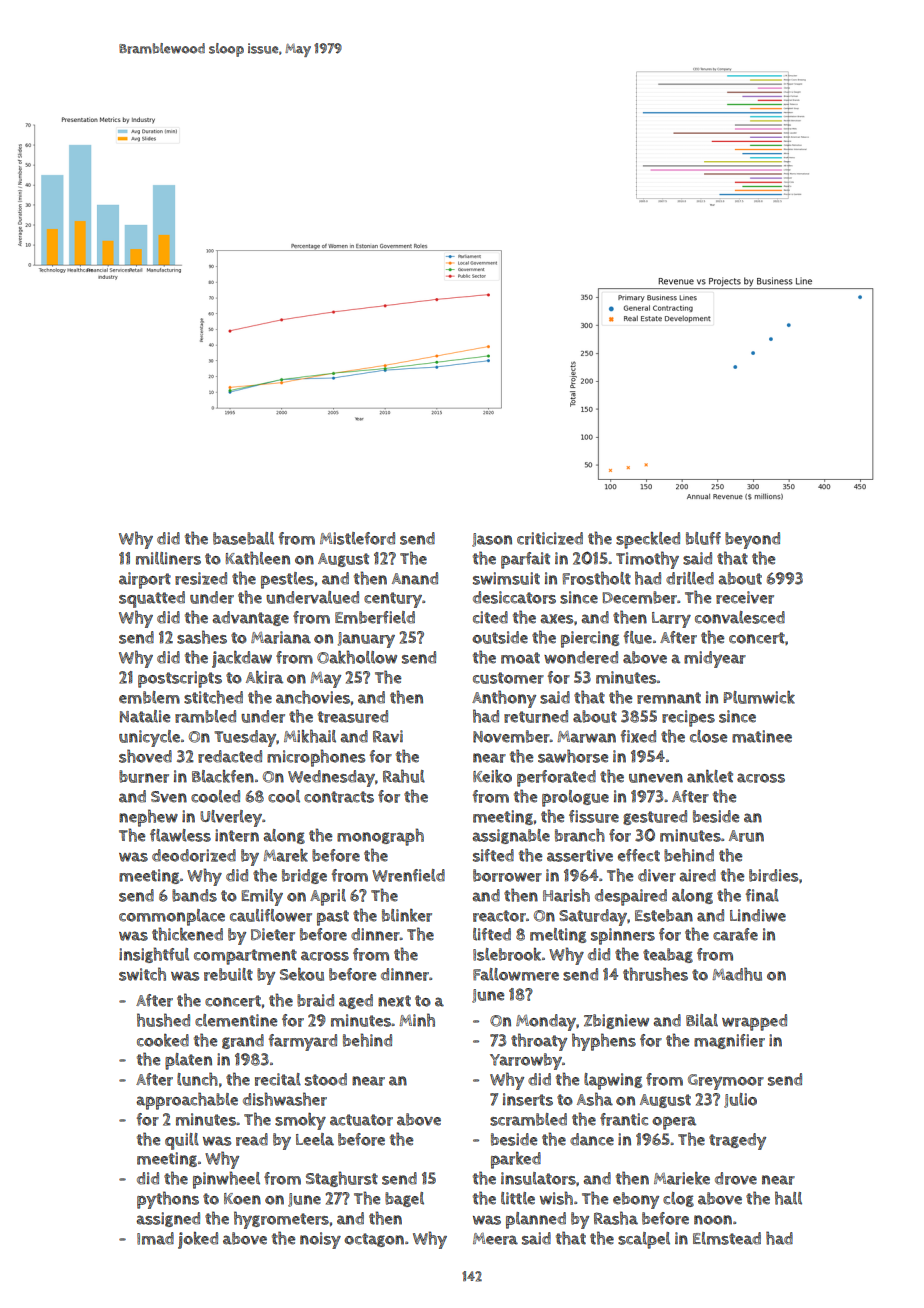 The image size is (924, 1308). I want to click on assignable, so click(511, 836).
